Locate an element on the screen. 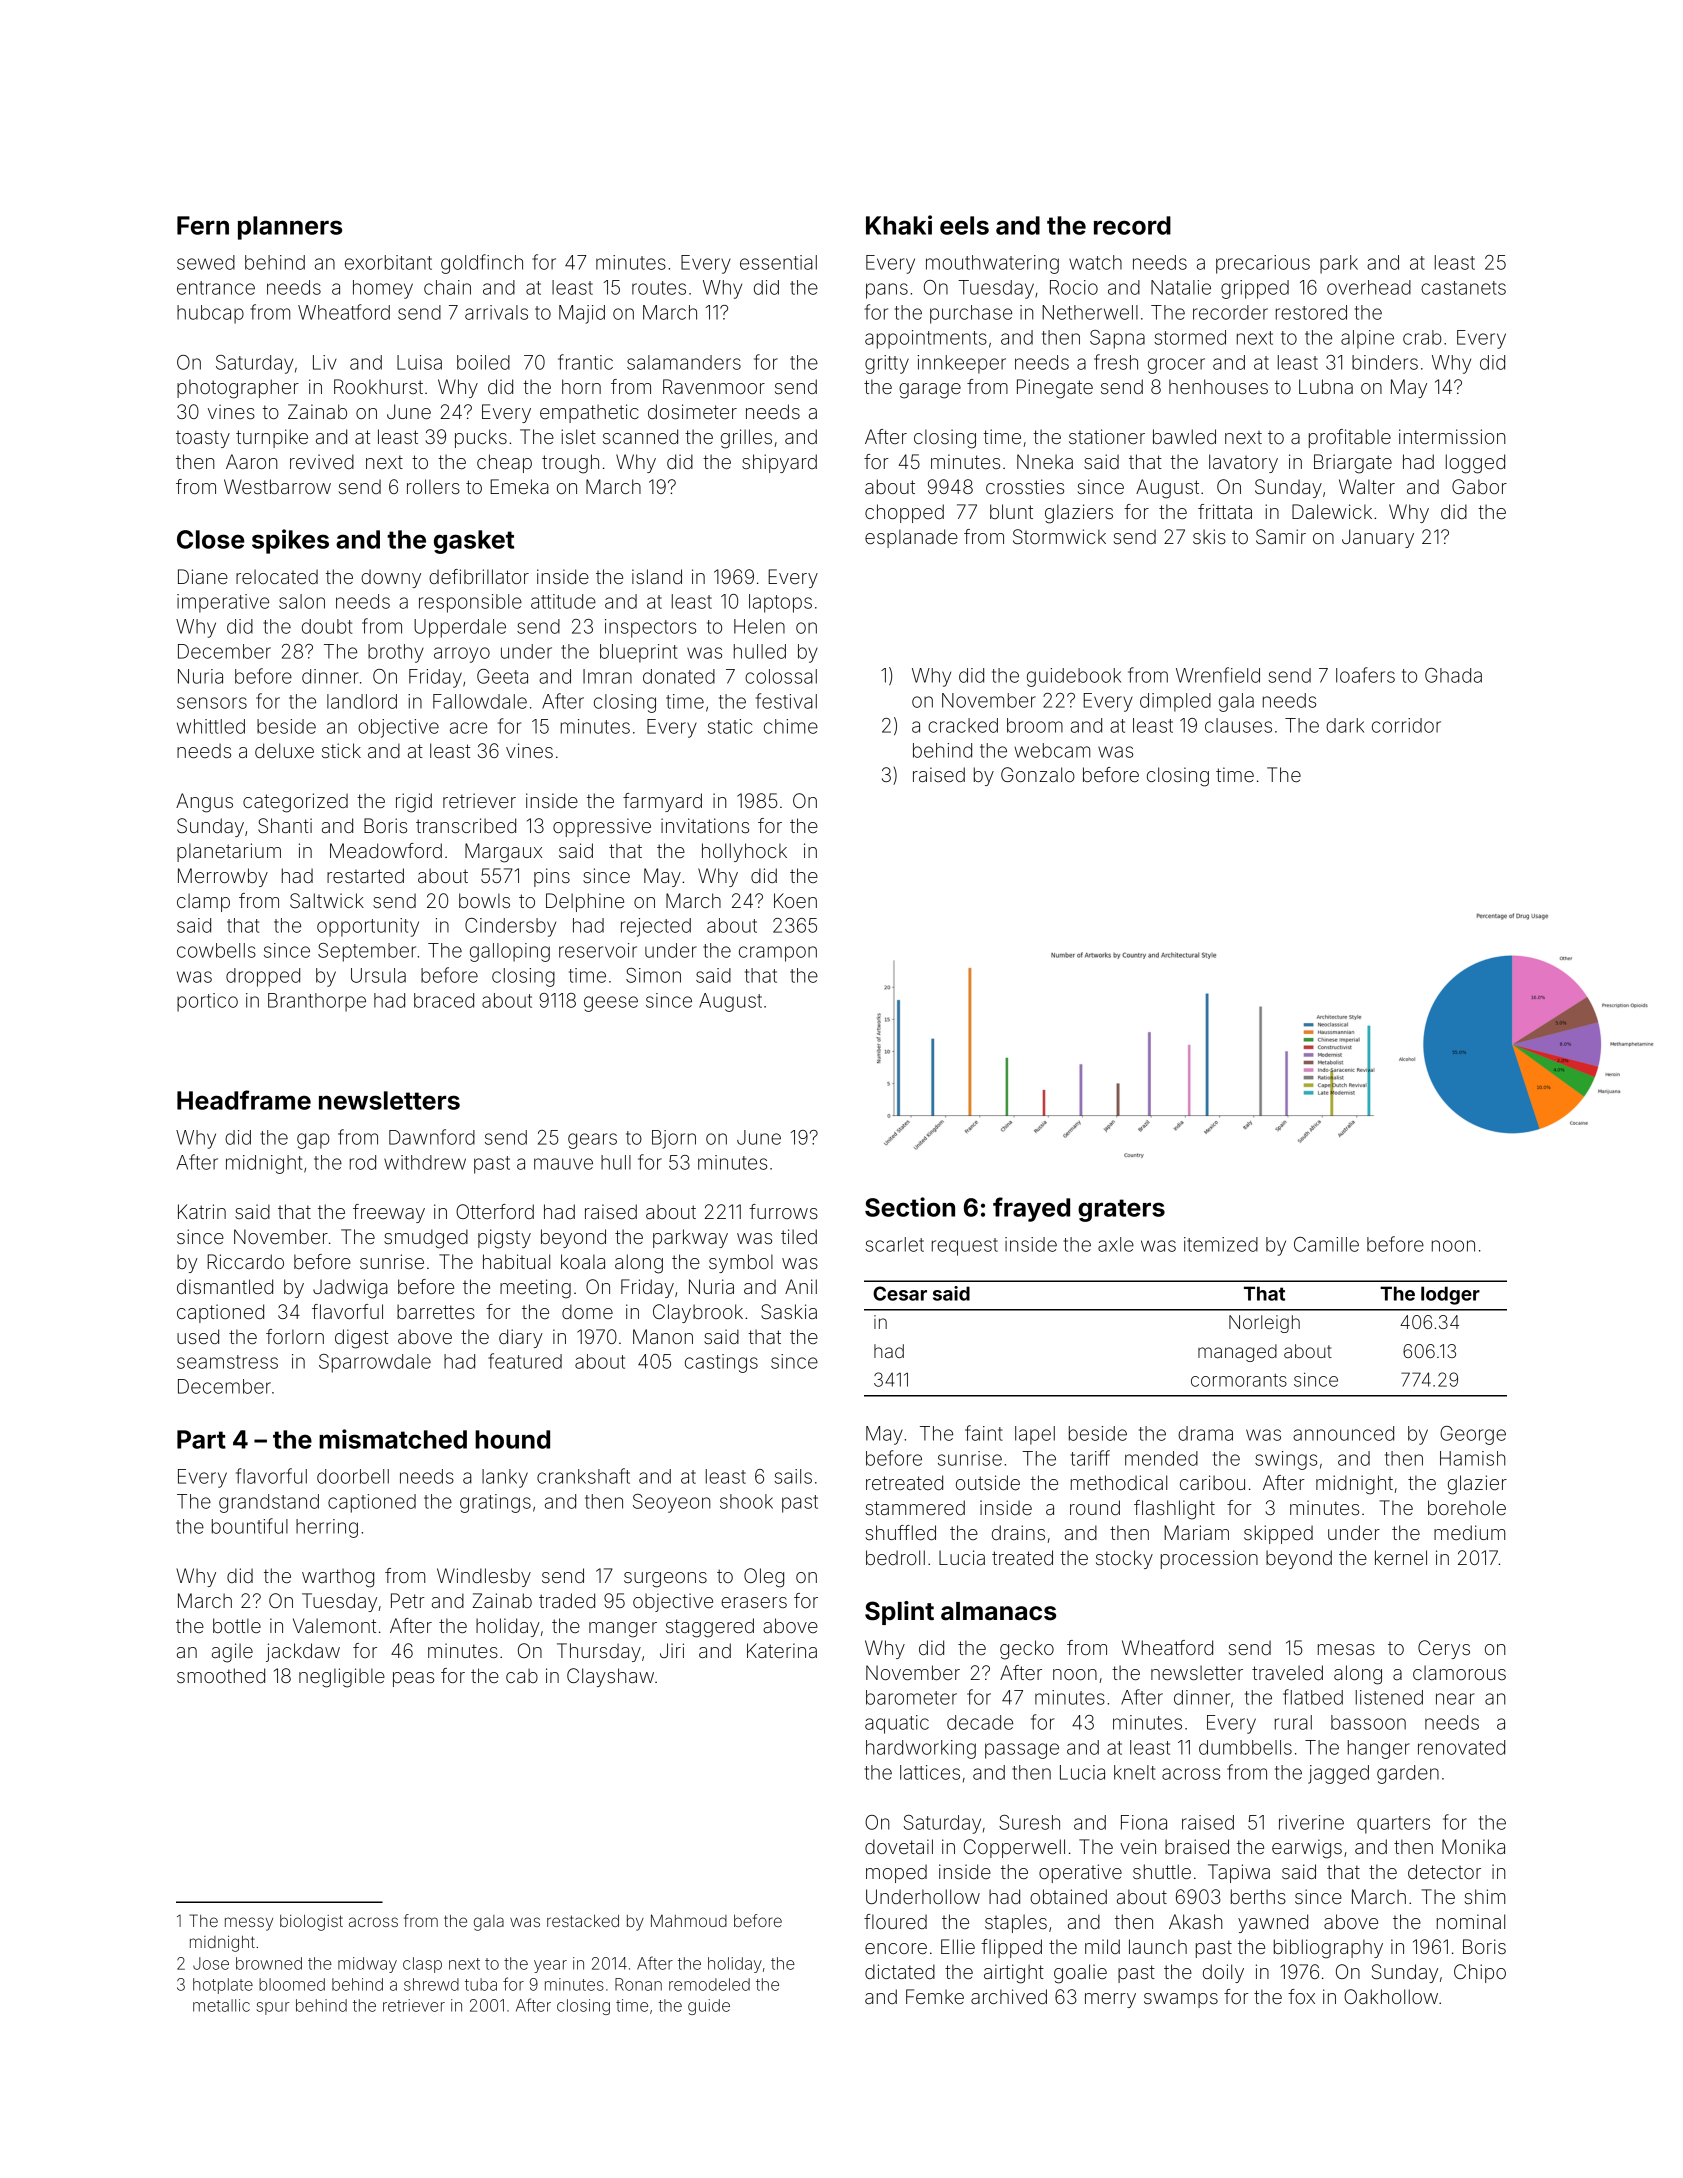 The image size is (1683, 2178). merry is located at coordinates (1110, 2000).
